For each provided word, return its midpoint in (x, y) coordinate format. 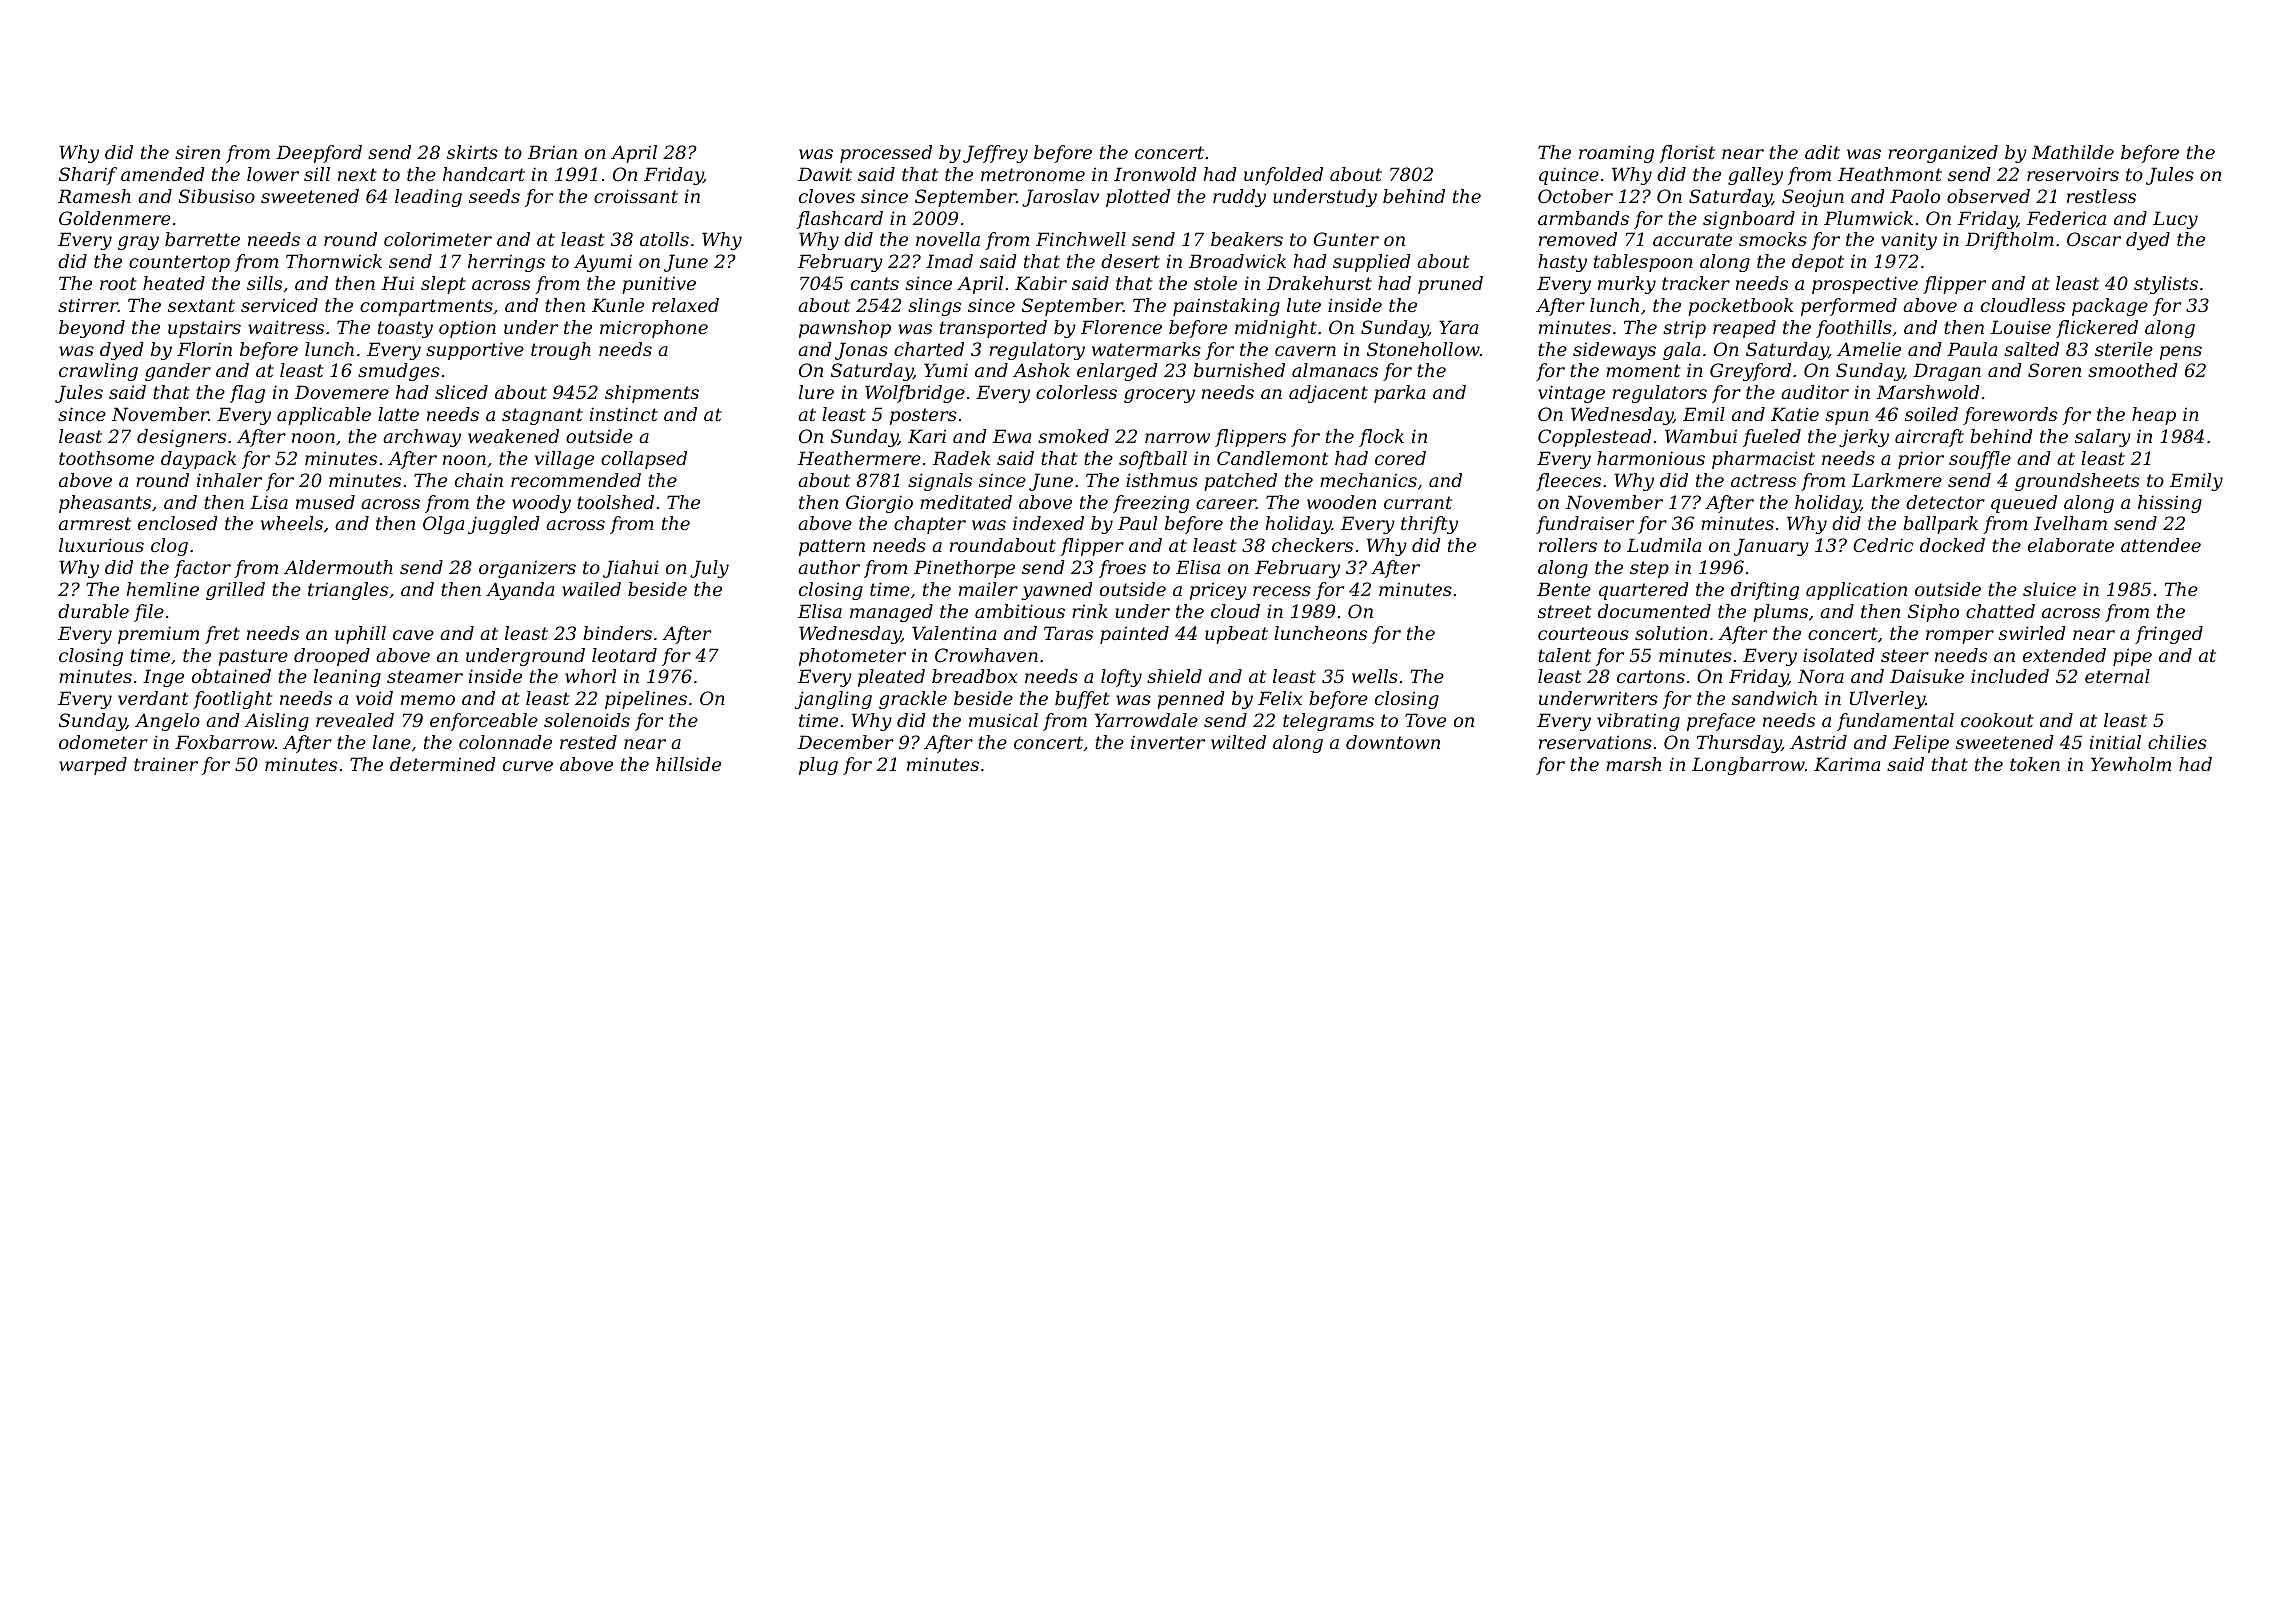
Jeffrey (995, 154)
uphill (360, 635)
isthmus (1162, 480)
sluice (2049, 589)
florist (1687, 154)
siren (197, 152)
